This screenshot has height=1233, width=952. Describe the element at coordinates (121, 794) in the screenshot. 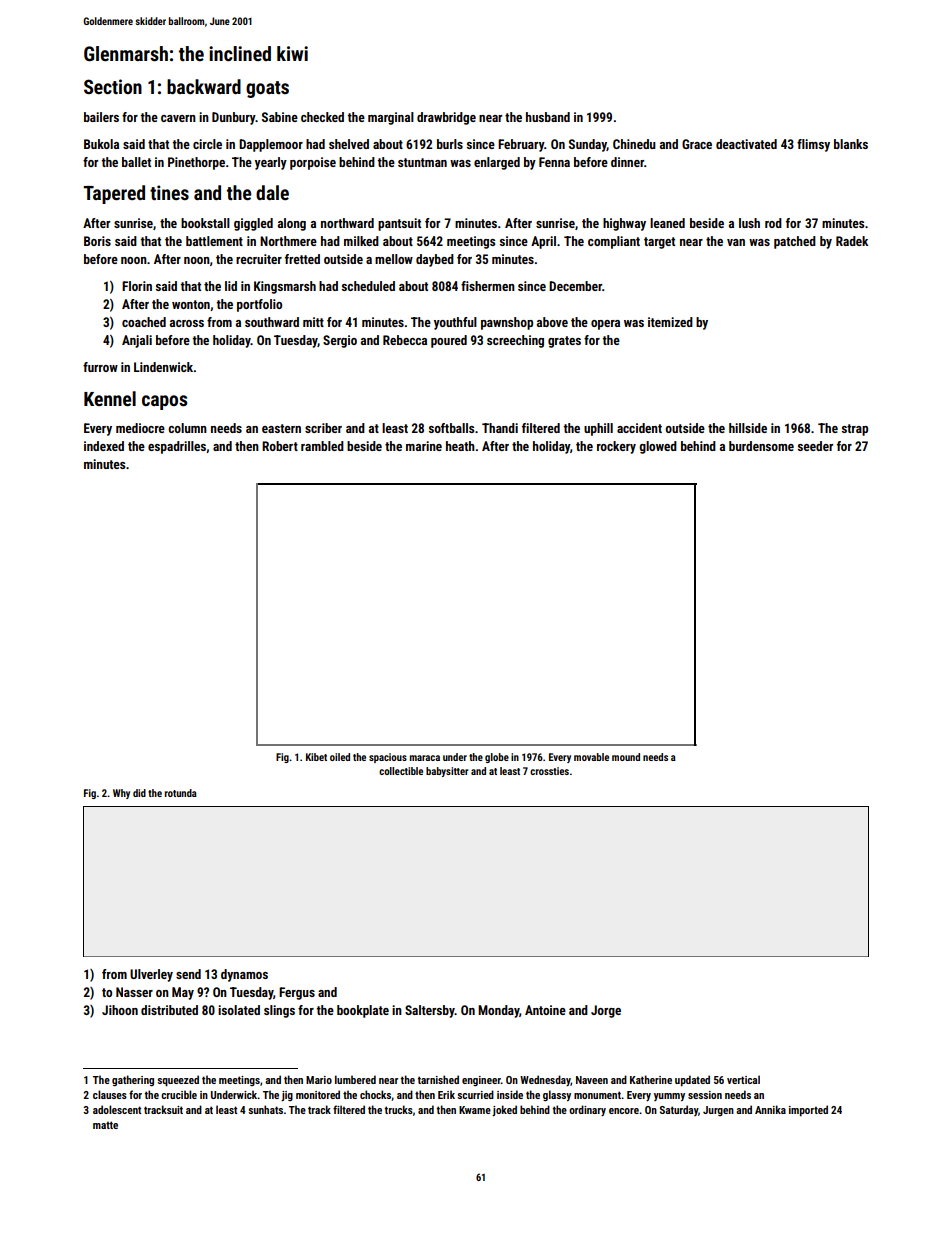

I see `Why` at that location.
